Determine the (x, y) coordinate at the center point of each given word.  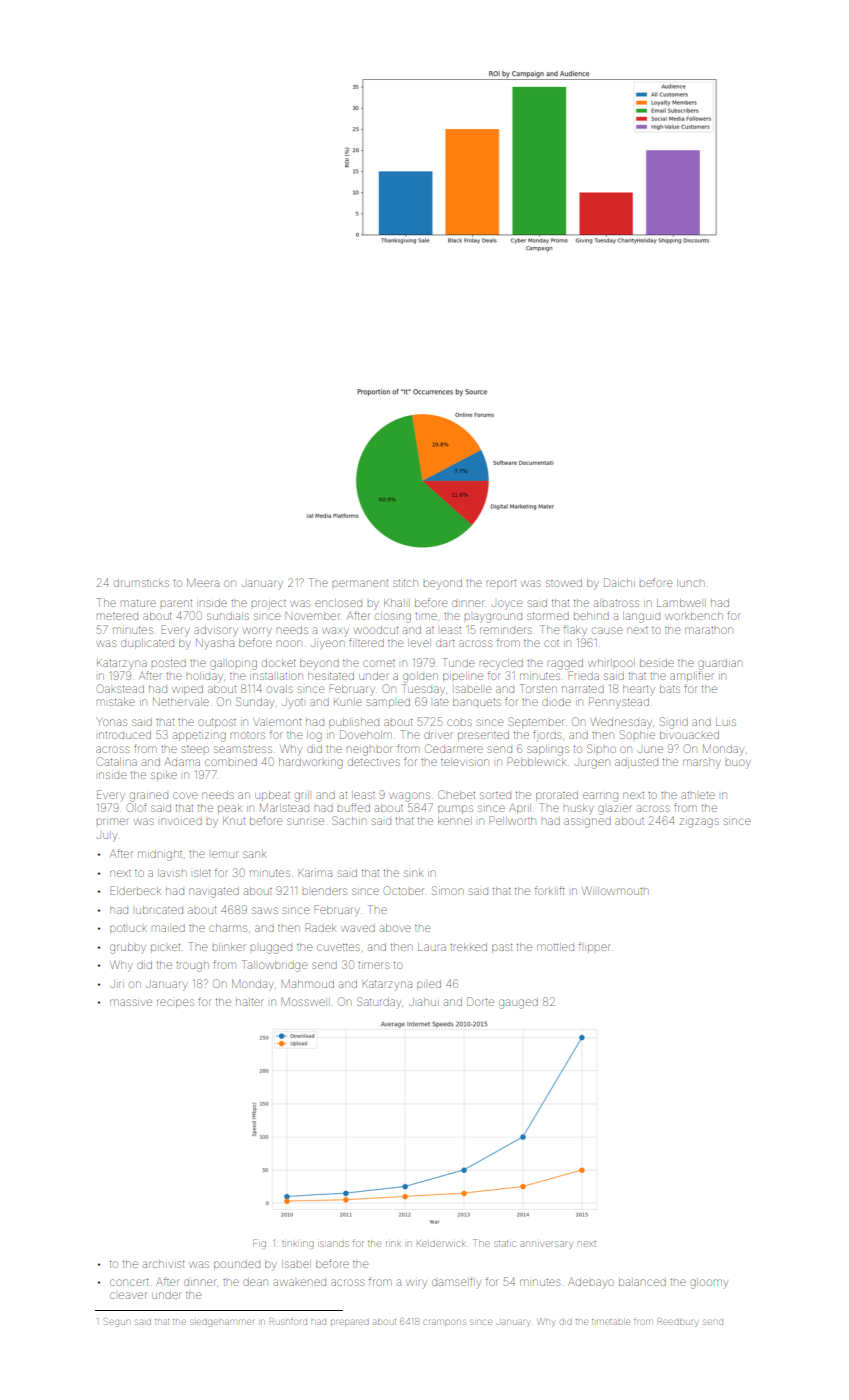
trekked (468, 947)
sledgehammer (222, 1323)
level (419, 643)
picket (165, 947)
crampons (445, 1322)
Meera (203, 582)
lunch (690, 583)
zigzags (699, 823)
